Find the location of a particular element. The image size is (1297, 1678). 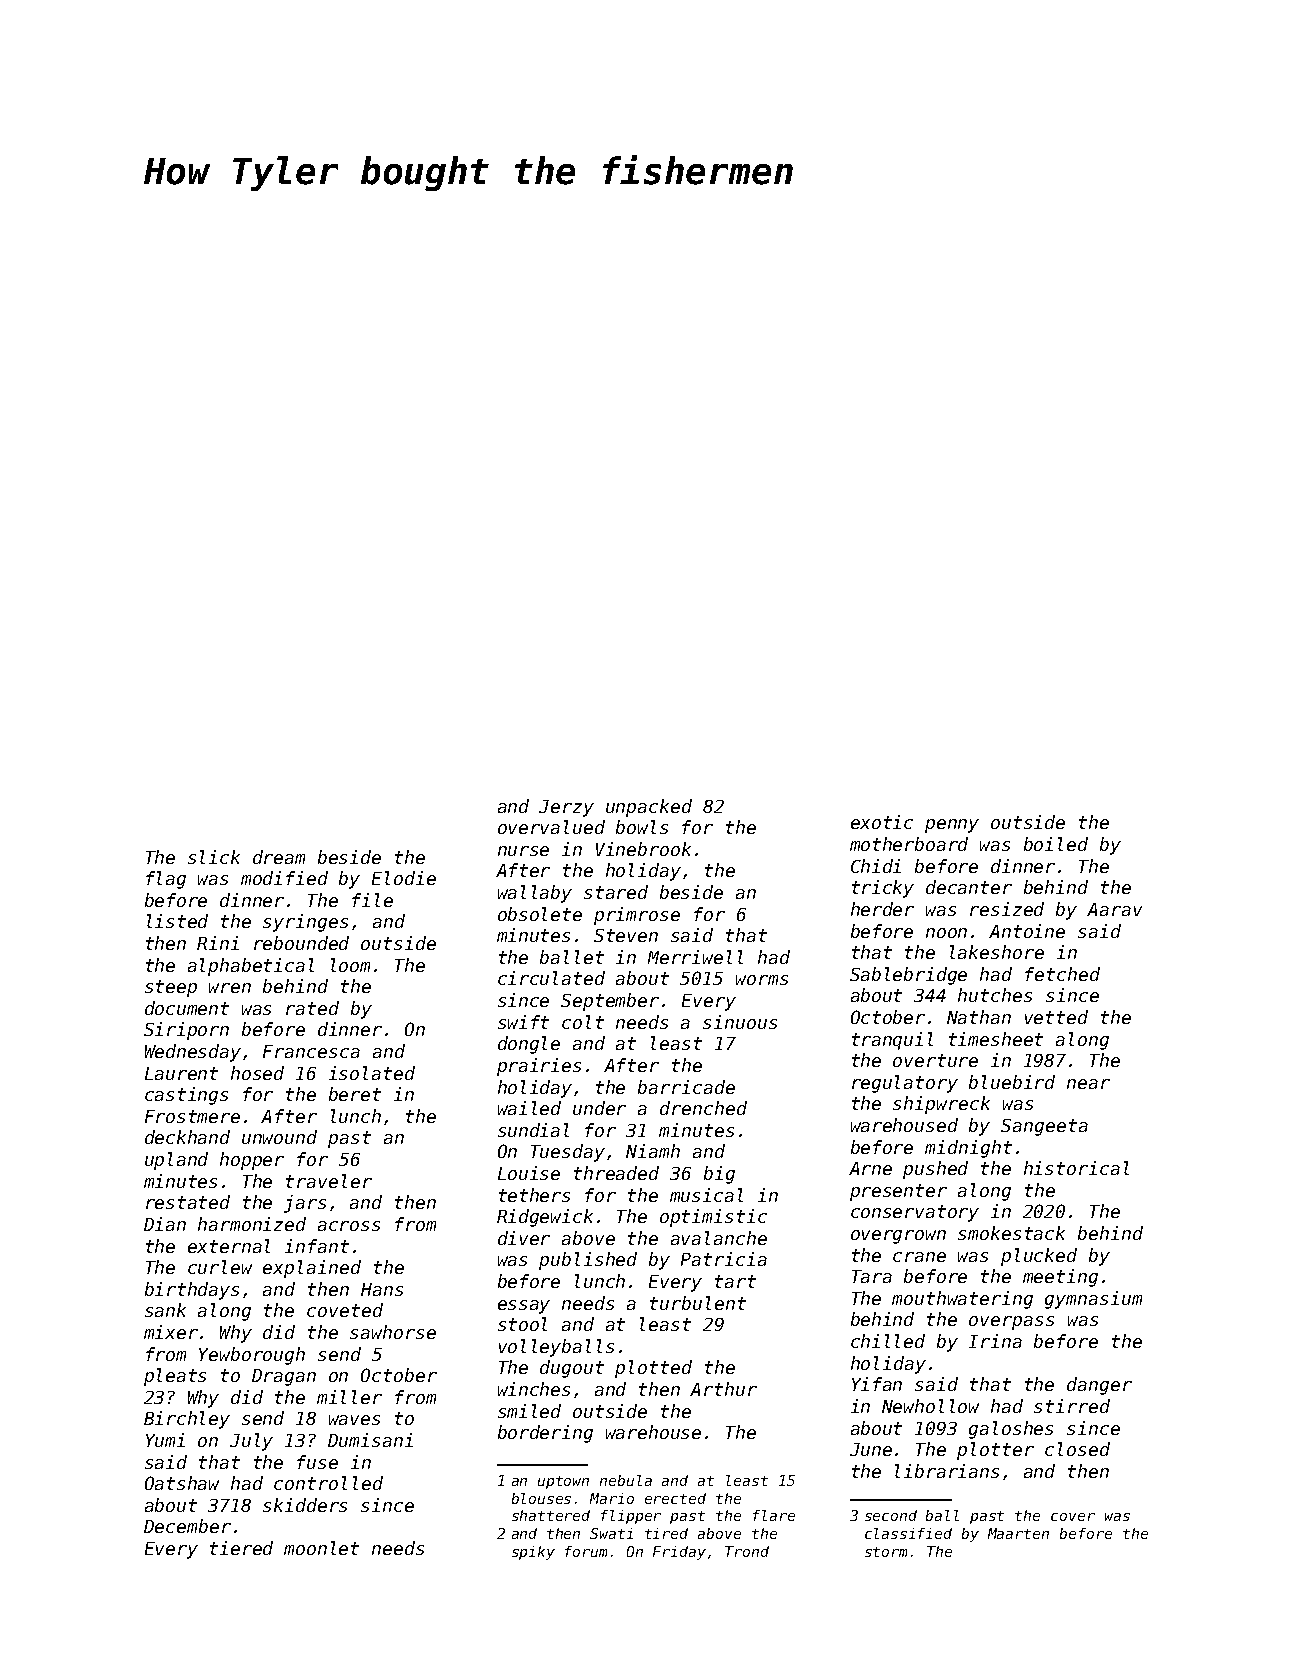

syringes is located at coordinates (305, 923).
